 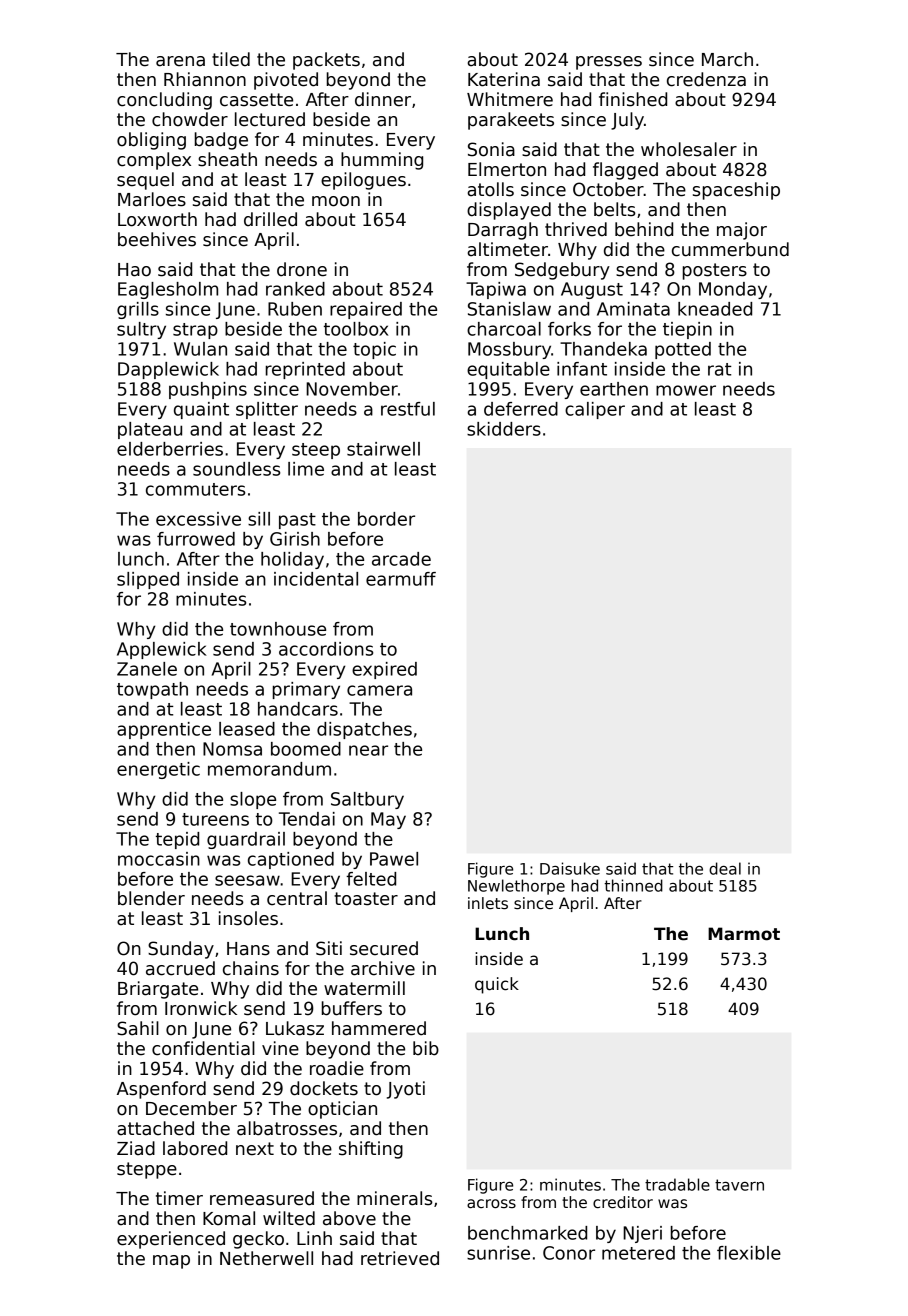 I want to click on experienced, so click(x=171, y=1240).
